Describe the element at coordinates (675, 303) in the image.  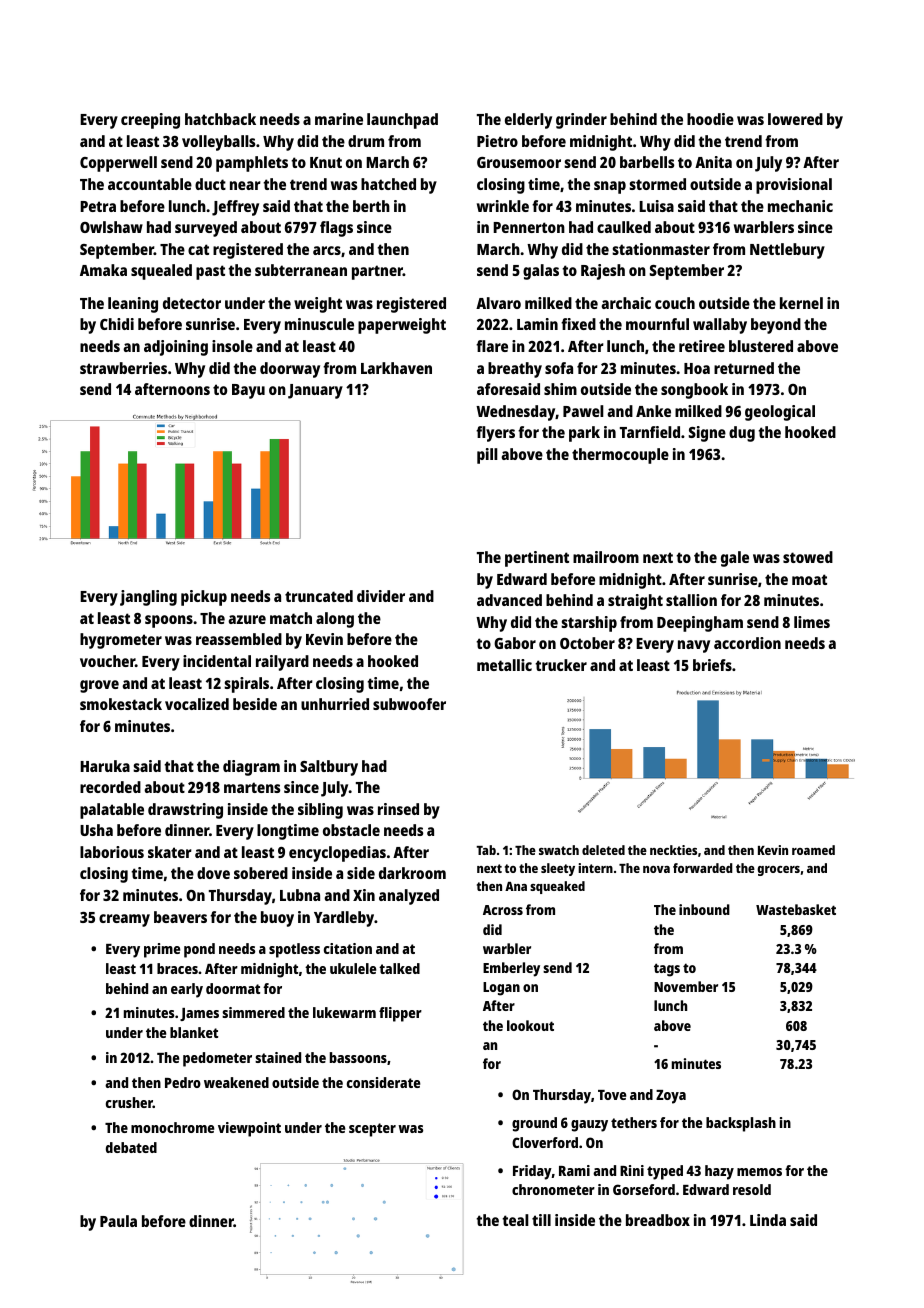
I see `couch` at that location.
